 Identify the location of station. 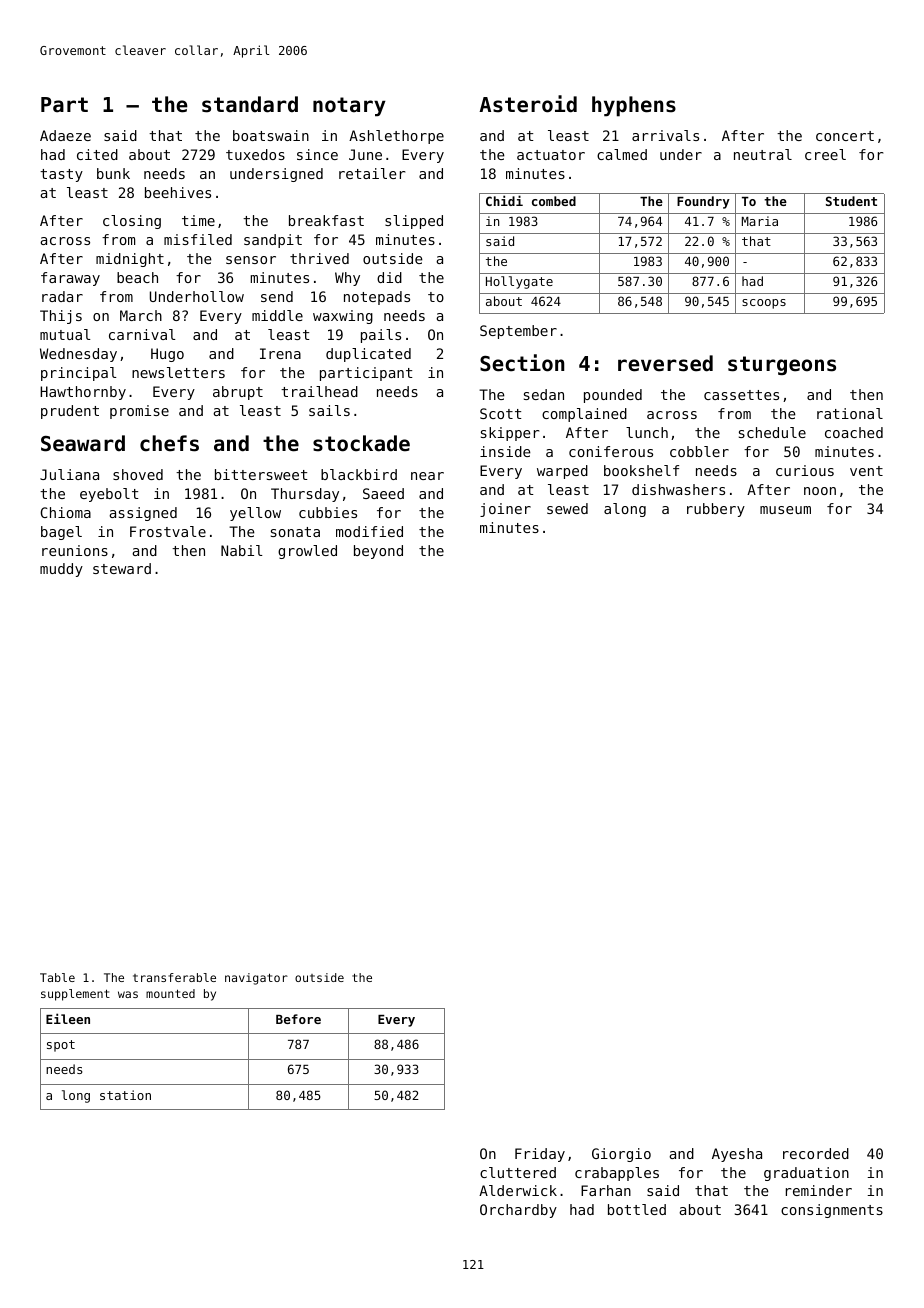
(125, 1095).
